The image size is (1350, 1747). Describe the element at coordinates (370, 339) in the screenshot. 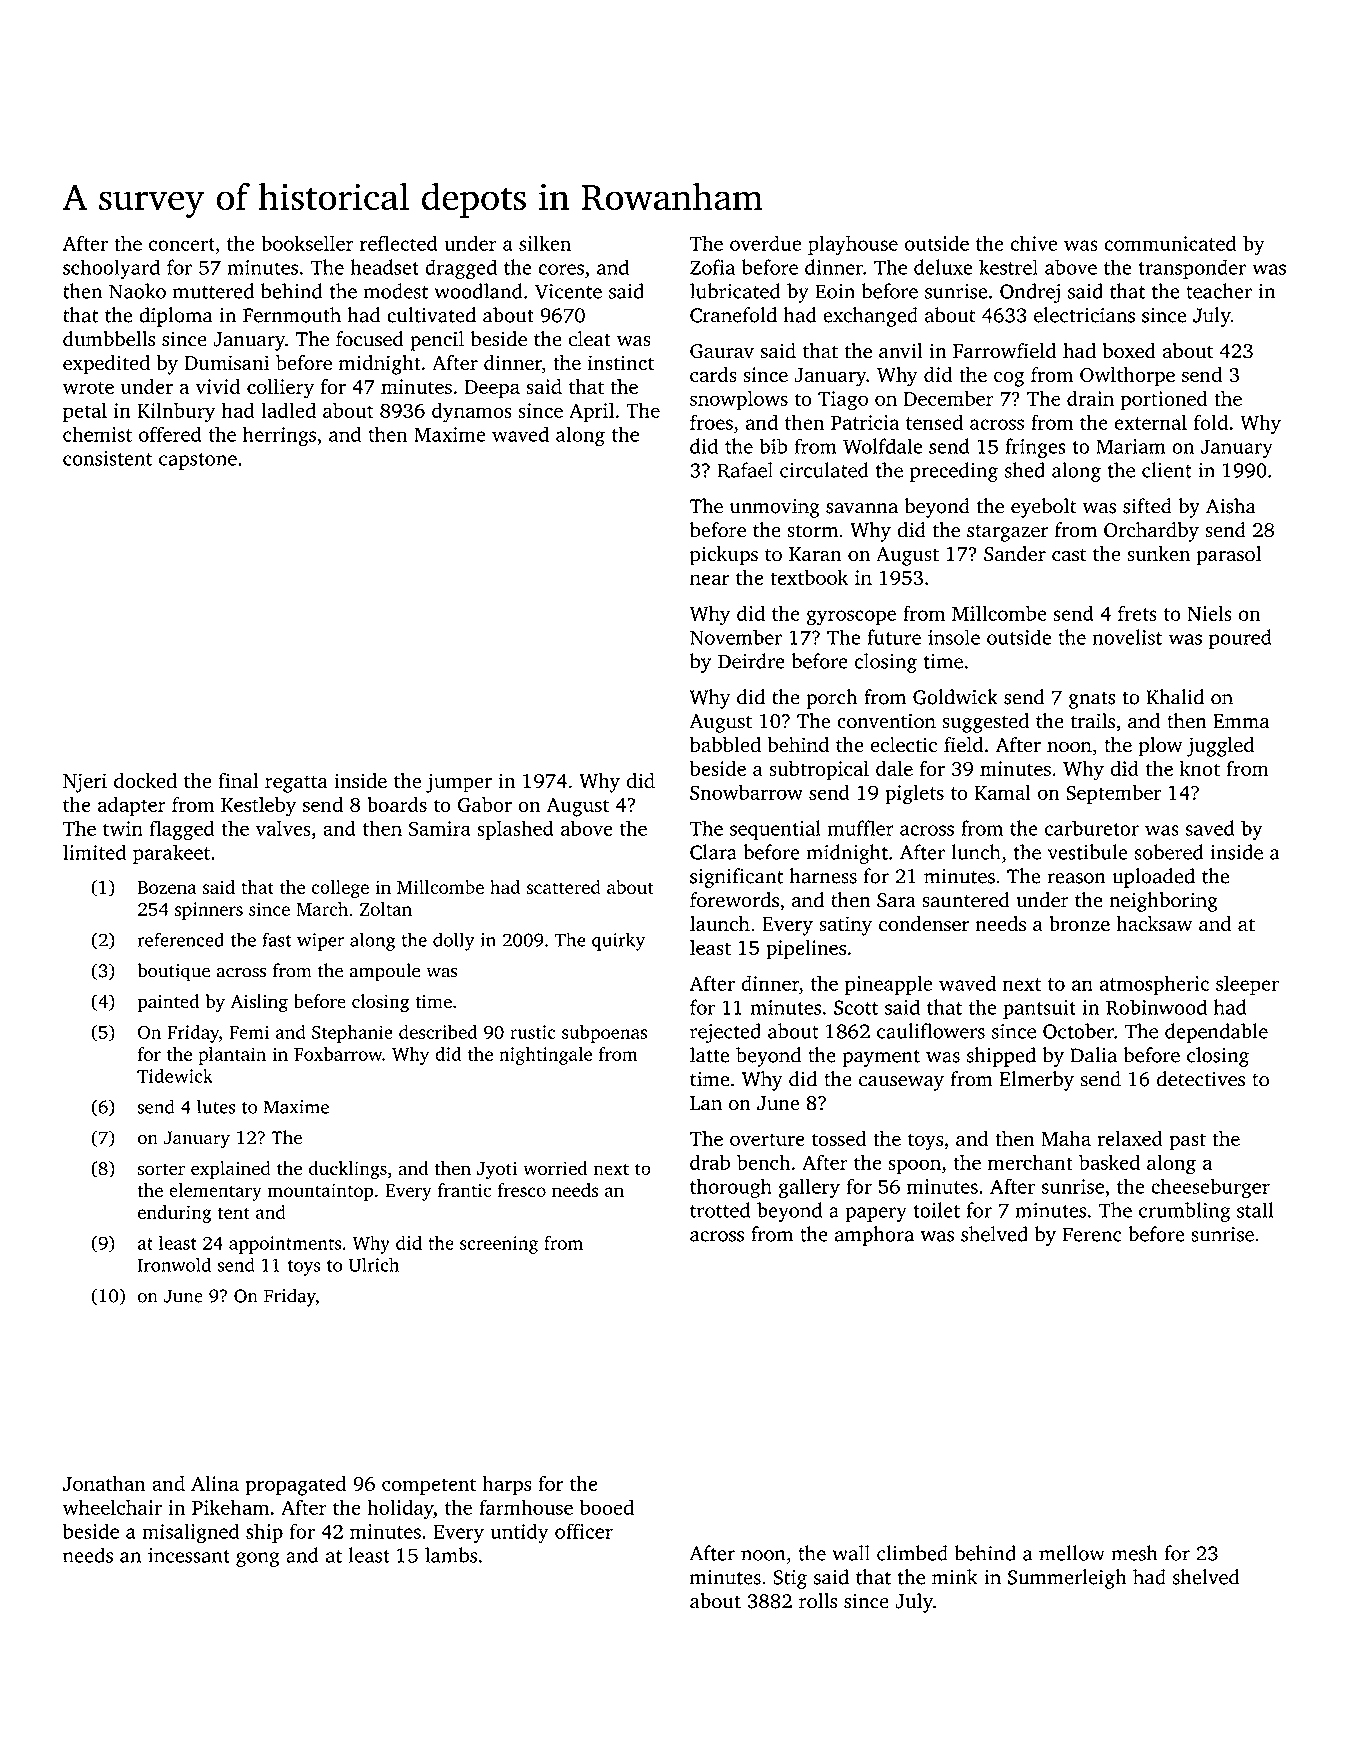

I see `focused` at that location.
